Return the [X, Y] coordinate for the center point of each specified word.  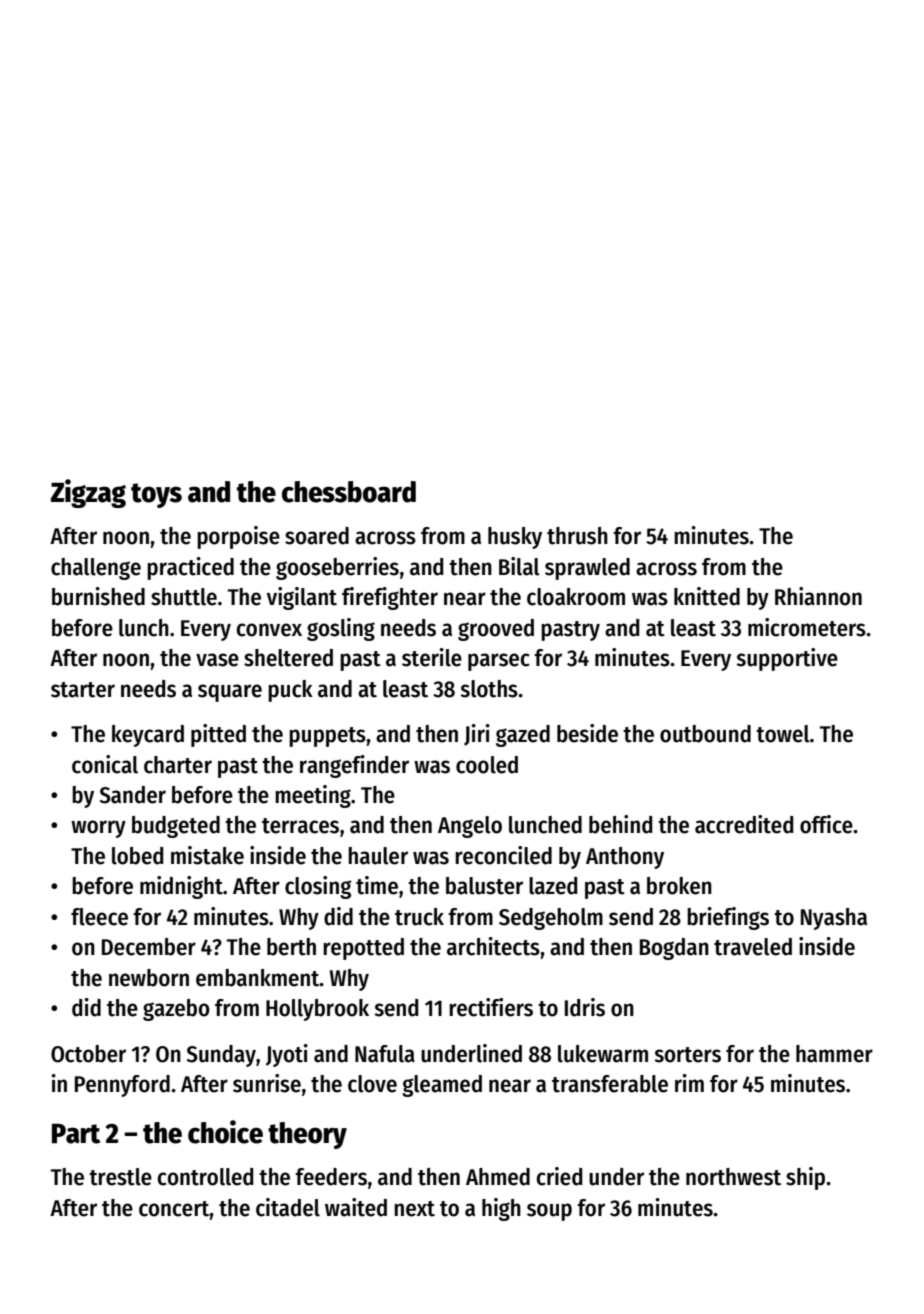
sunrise [267, 1083]
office [826, 824]
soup [549, 1212]
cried [559, 1176]
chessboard [349, 492]
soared [317, 536]
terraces [300, 826]
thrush [577, 536]
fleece [99, 917]
